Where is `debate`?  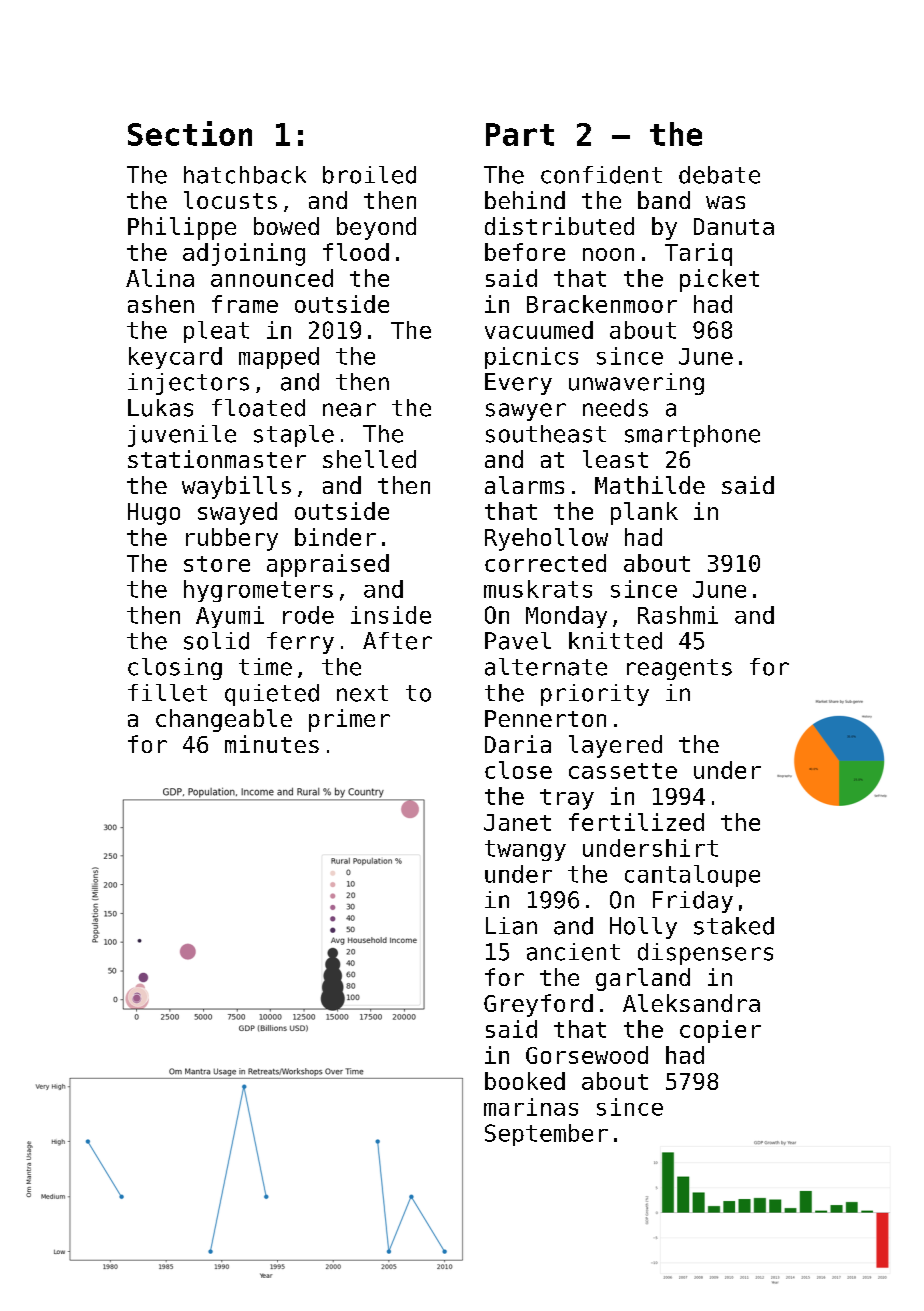
debate is located at coordinates (719, 175).
